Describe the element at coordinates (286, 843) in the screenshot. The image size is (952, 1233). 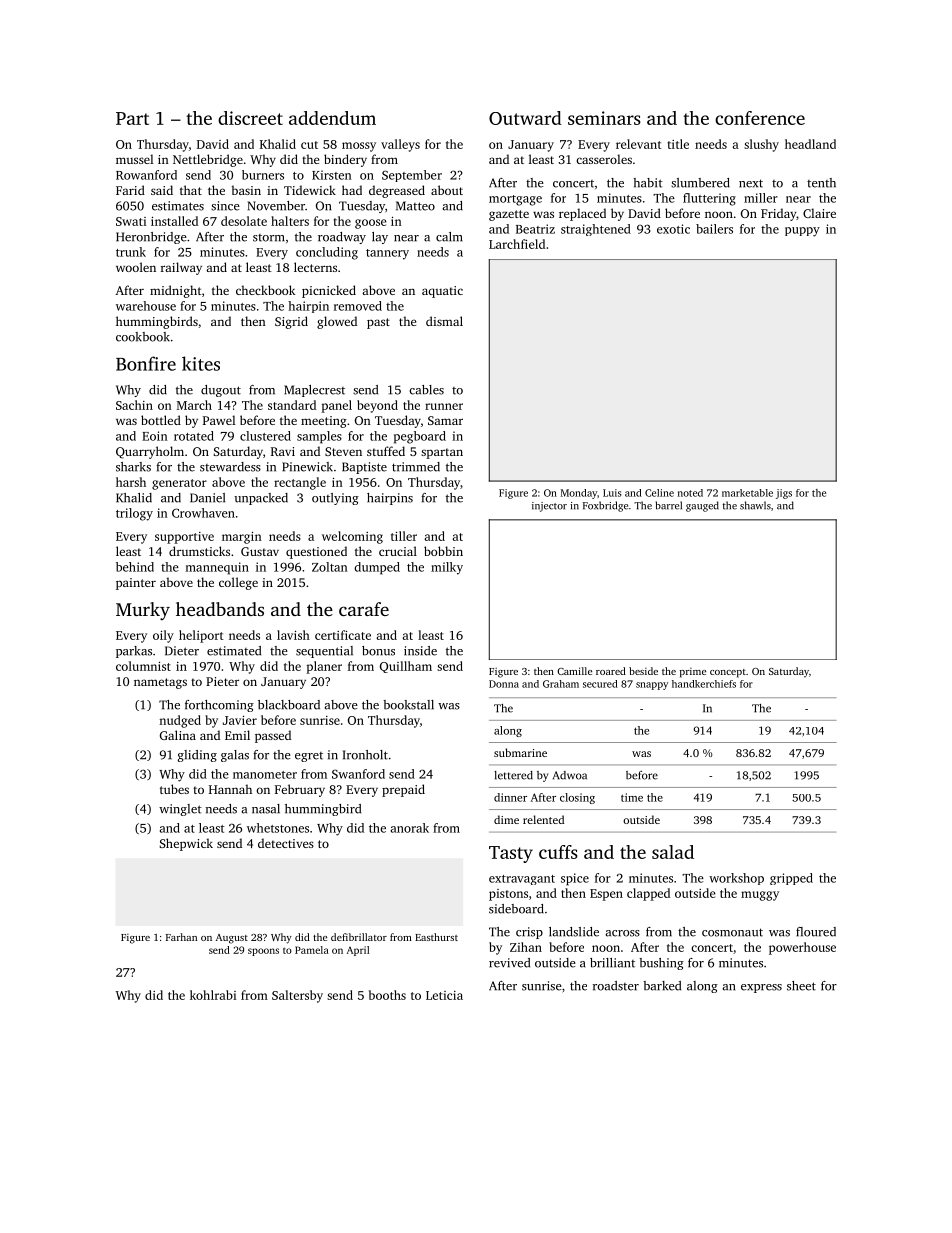
I see `detectives` at that location.
